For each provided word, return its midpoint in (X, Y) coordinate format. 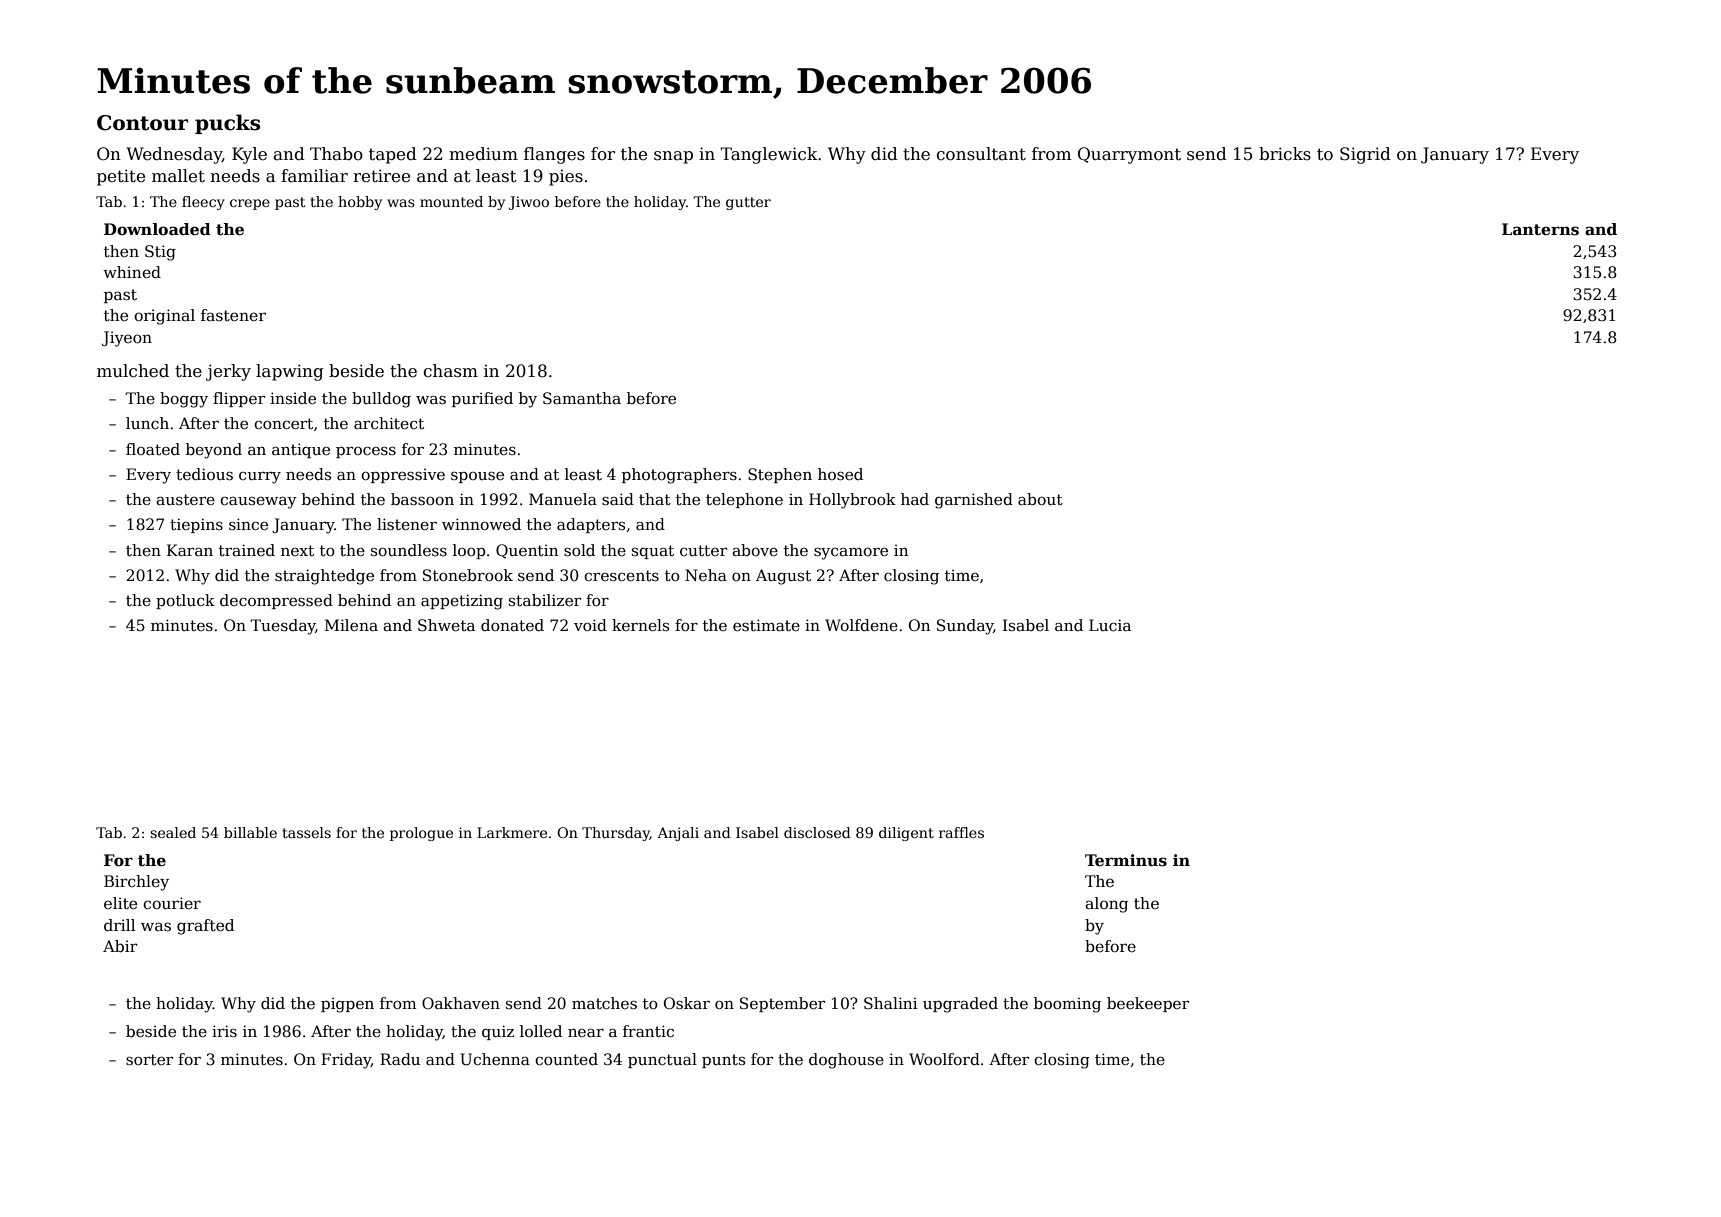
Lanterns (1540, 229)
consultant (981, 154)
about (1040, 499)
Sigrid (1365, 155)
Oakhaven (461, 1003)
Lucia (1110, 625)
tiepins (196, 525)
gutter (748, 203)
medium (483, 154)
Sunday (965, 627)
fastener (233, 315)
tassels (306, 832)
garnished (974, 501)
